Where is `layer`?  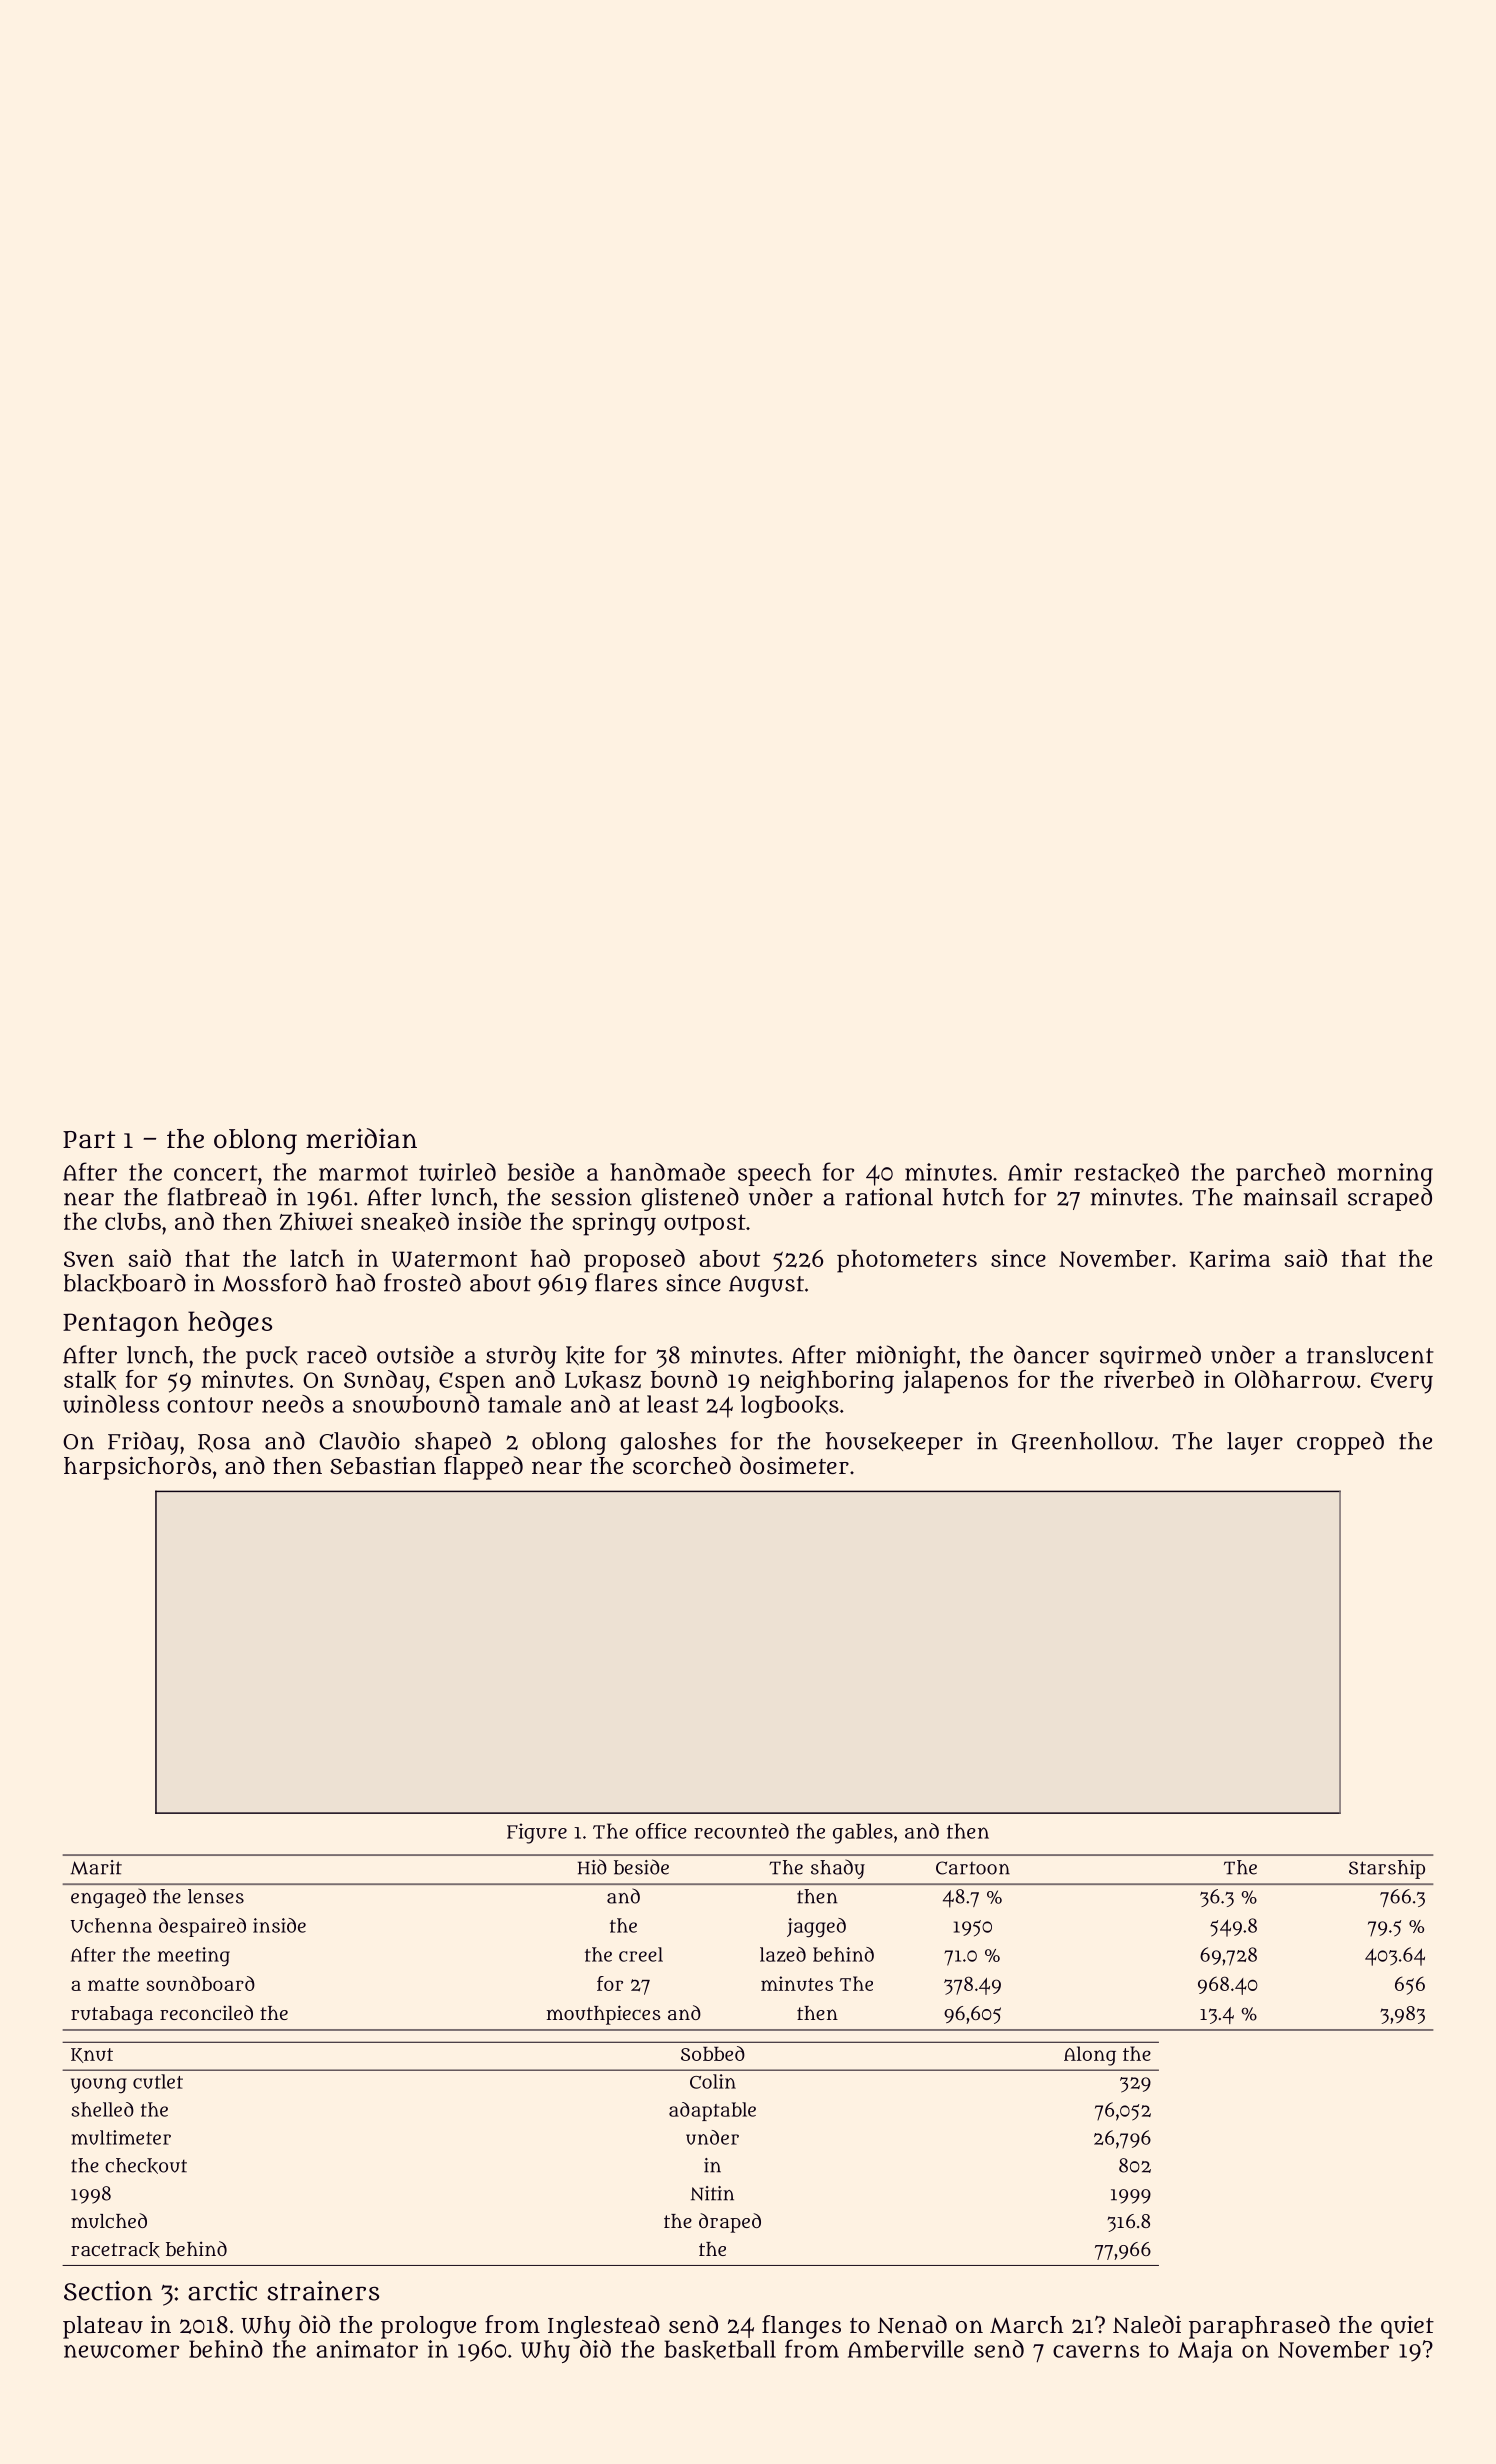
layer is located at coordinates (1255, 1443).
